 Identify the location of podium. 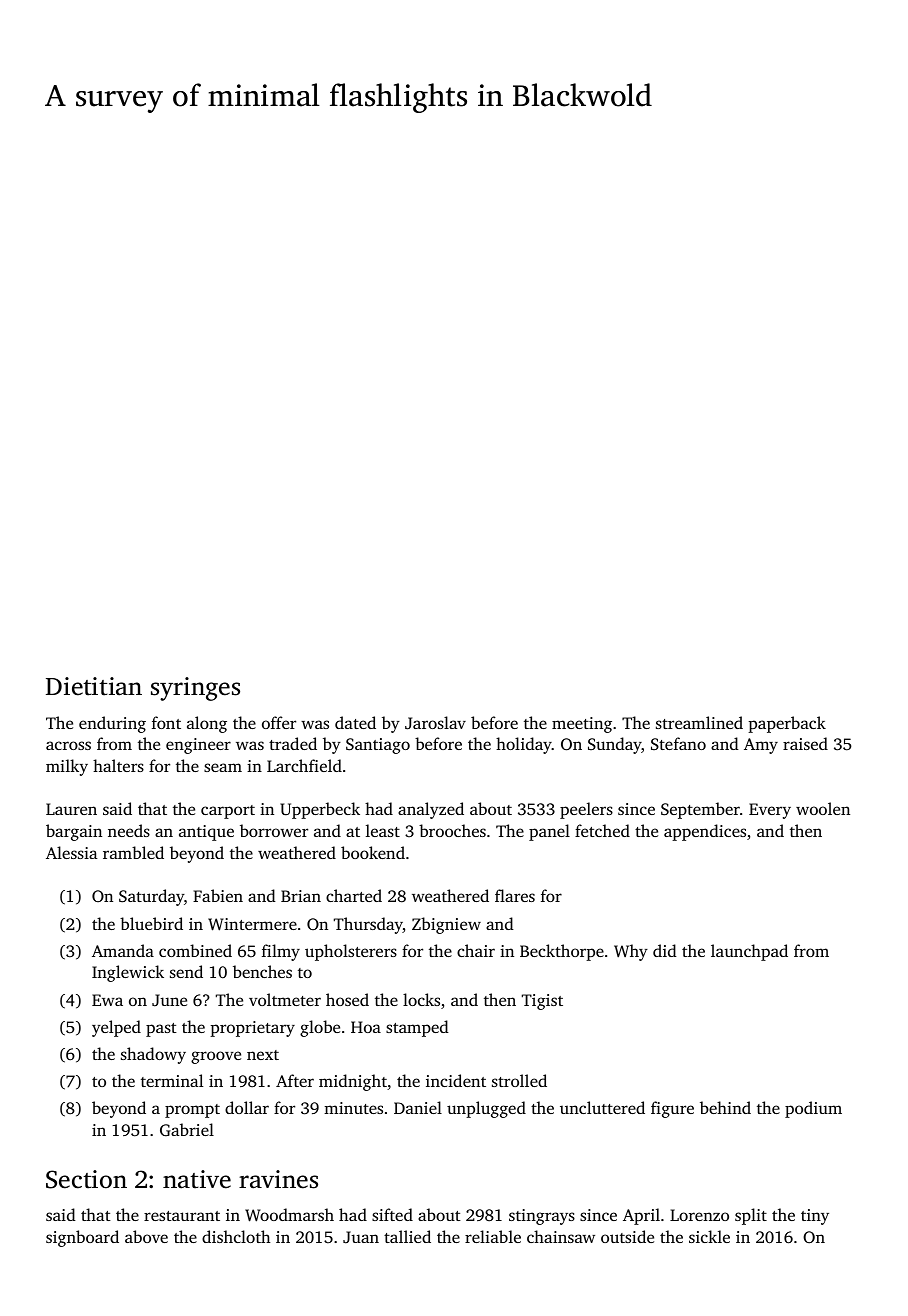
(813, 1109).
